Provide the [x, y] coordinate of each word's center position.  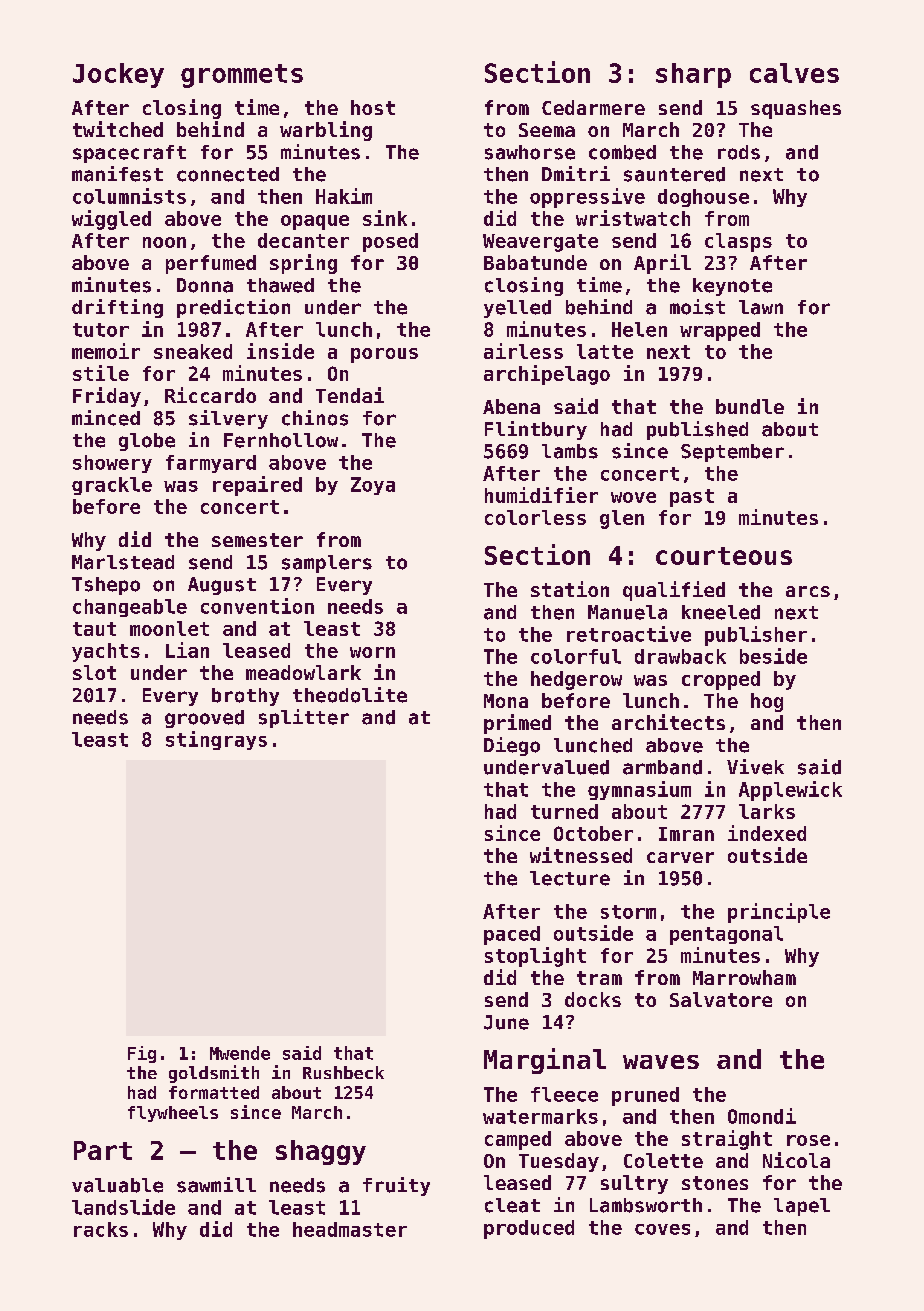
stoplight [535, 957]
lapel [802, 1207]
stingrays [216, 740]
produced [529, 1229]
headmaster [350, 1229]
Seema [547, 130]
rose [808, 1140]
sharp [693, 75]
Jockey [118, 75]
